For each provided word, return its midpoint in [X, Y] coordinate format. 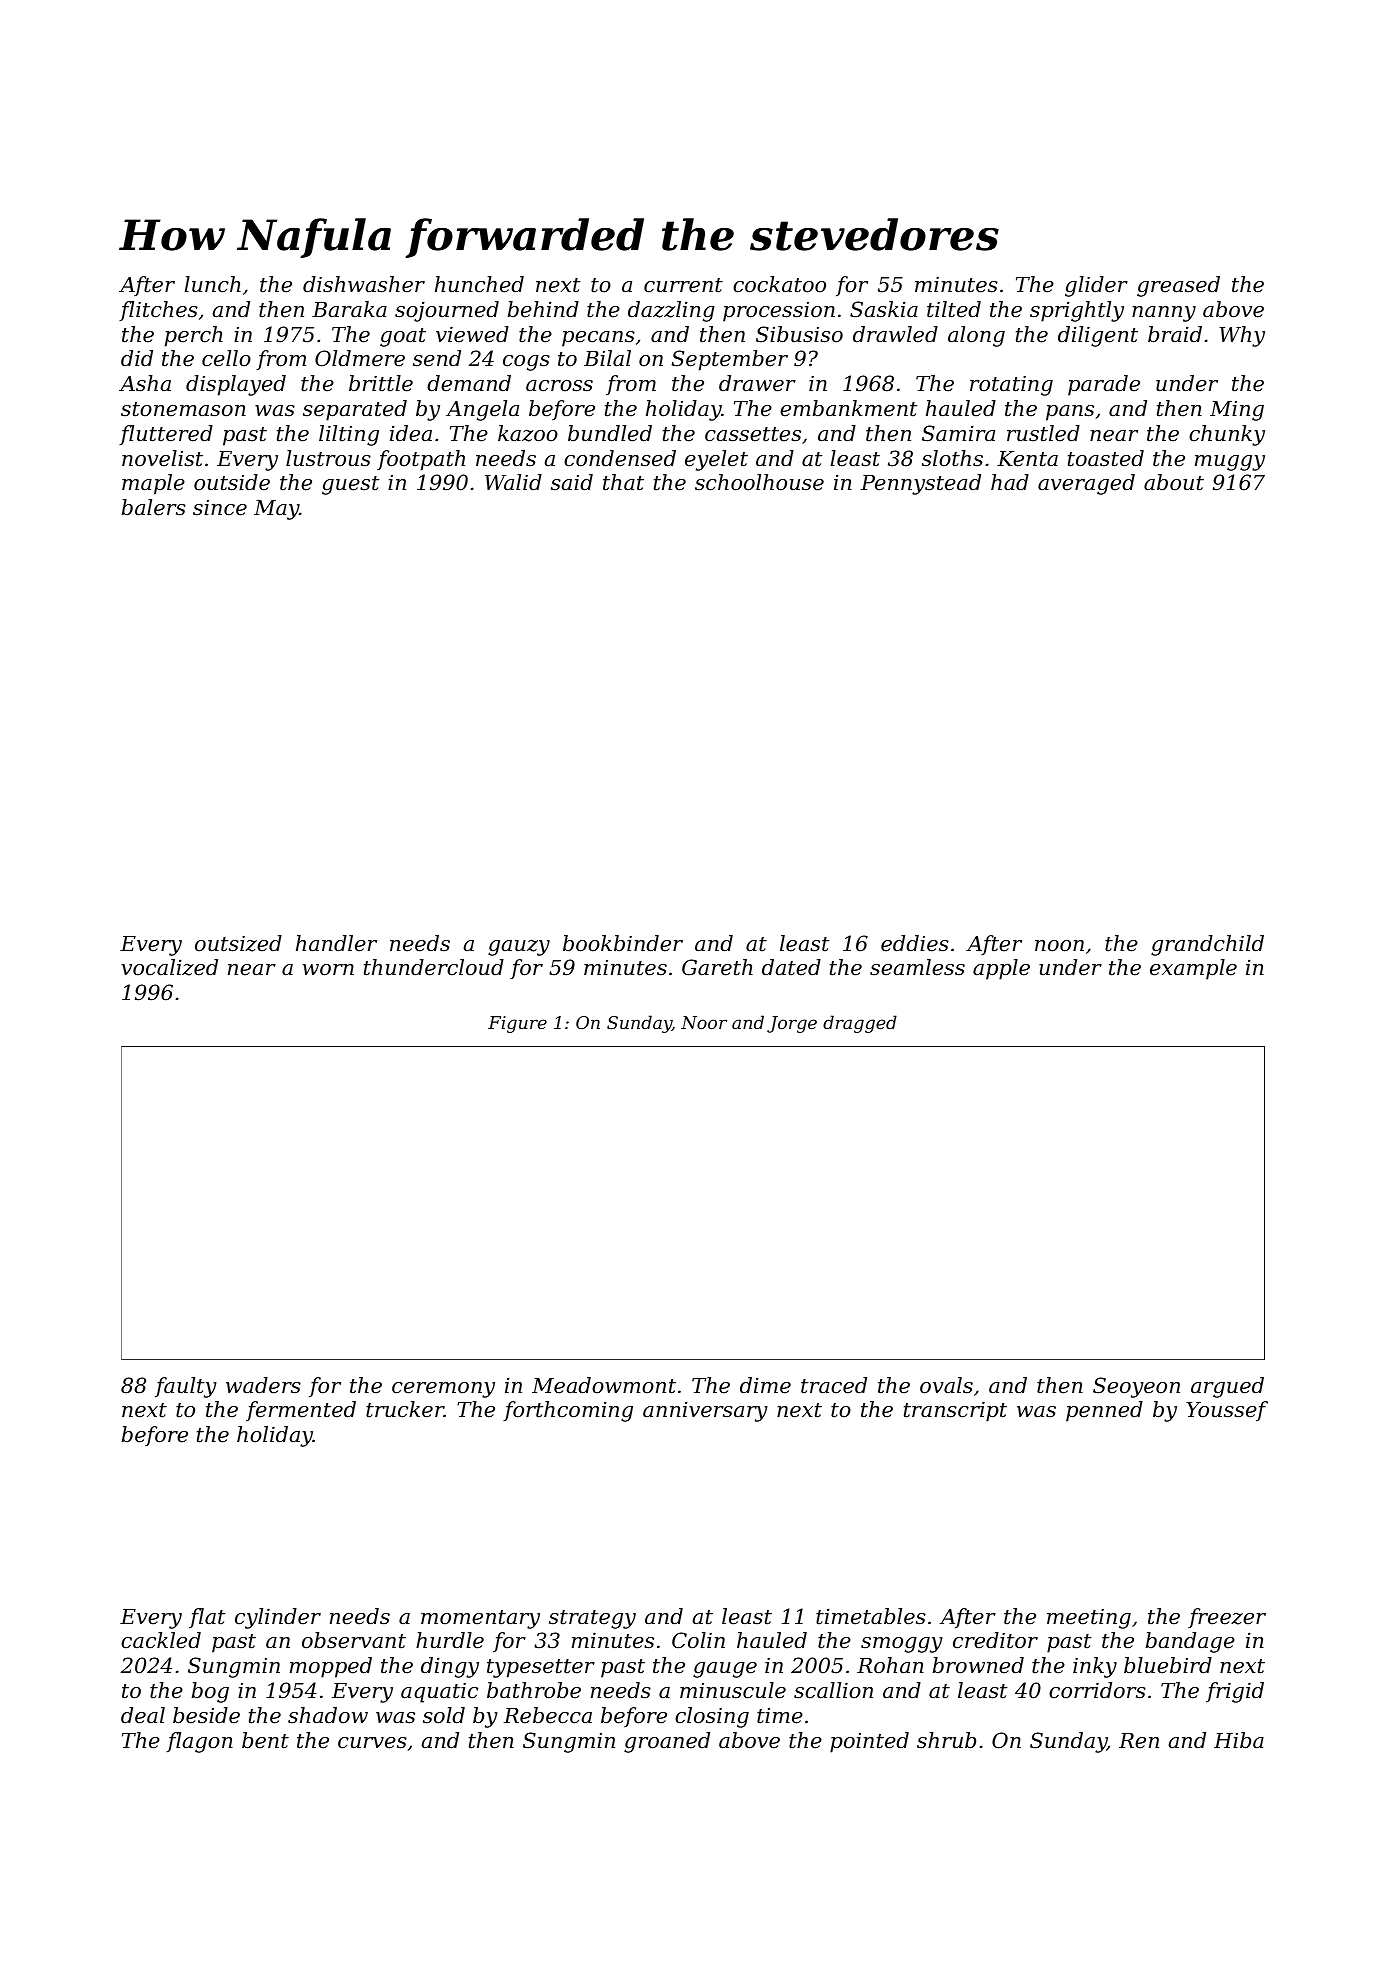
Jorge [792, 1024]
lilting [349, 435]
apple [1001, 969]
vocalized [169, 967]
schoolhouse [759, 482]
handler [336, 943]
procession [779, 312]
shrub [946, 1740]
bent [265, 1740]
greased [1178, 286]
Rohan [890, 1665]
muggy [1230, 463]
